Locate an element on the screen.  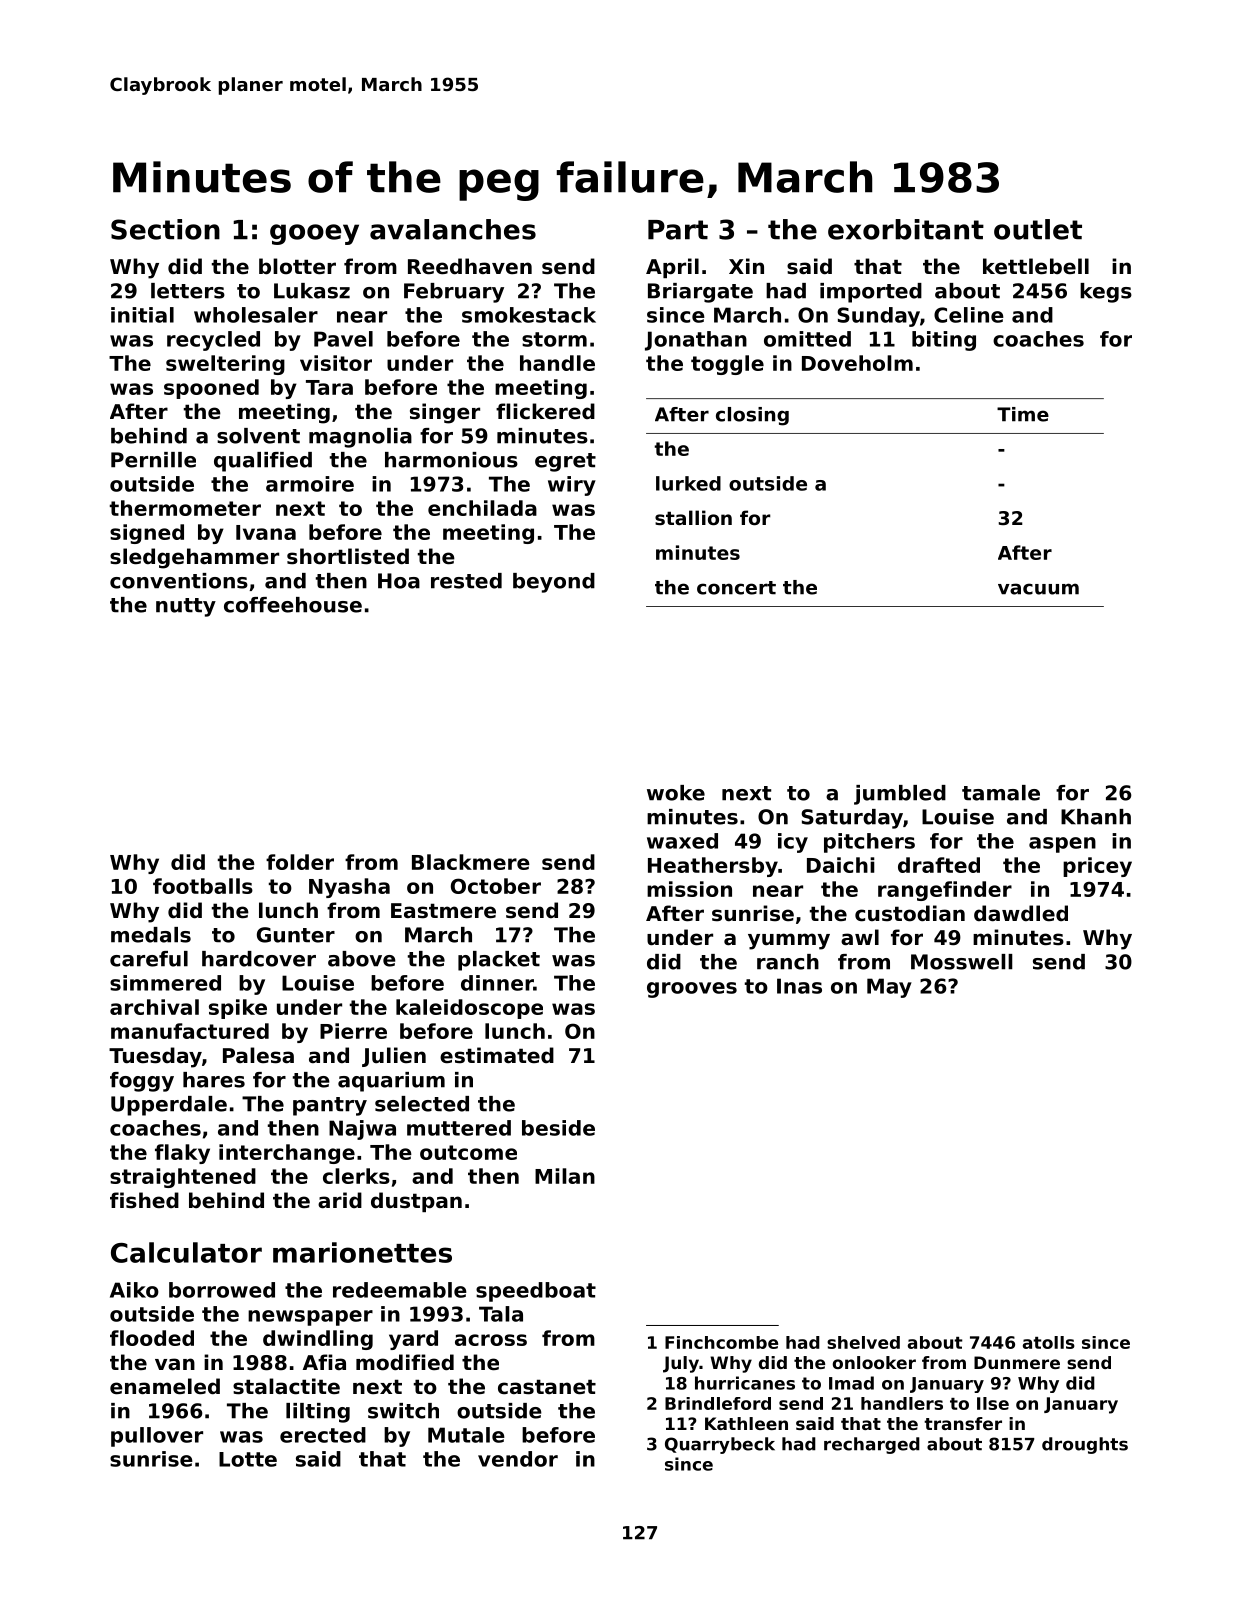
fished is located at coordinates (144, 1200).
